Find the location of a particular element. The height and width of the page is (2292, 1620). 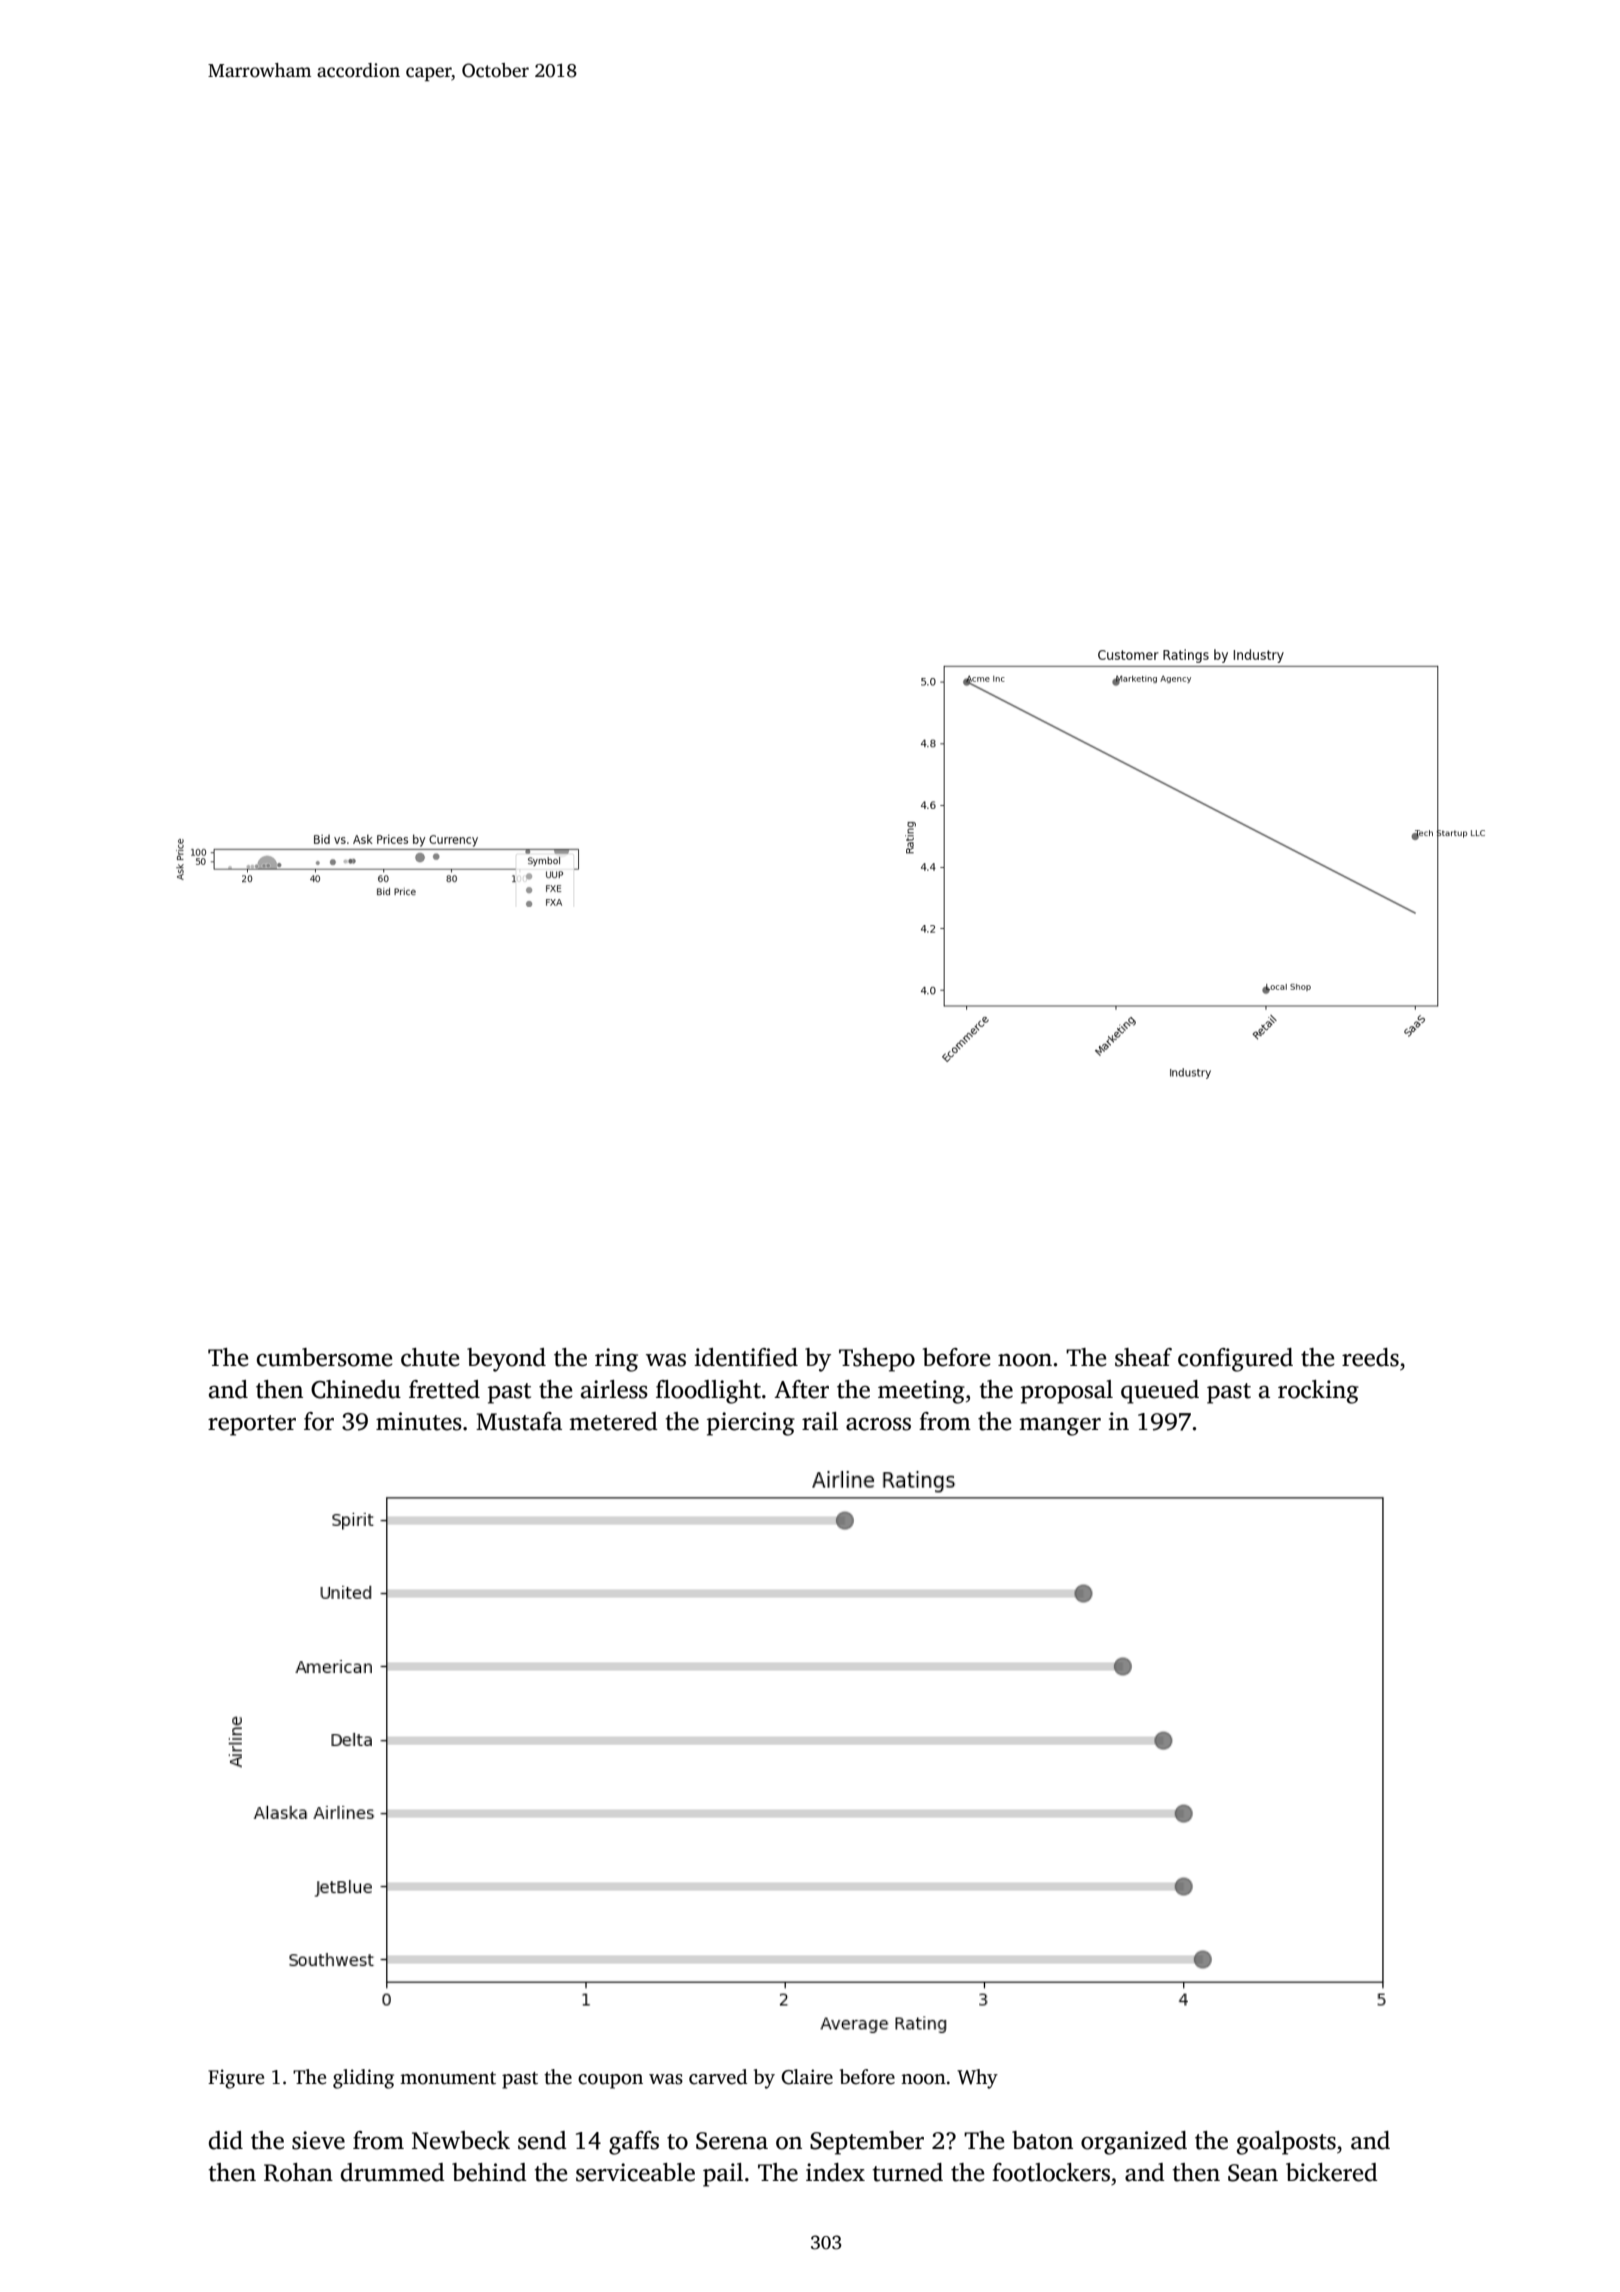

across is located at coordinates (878, 1424).
